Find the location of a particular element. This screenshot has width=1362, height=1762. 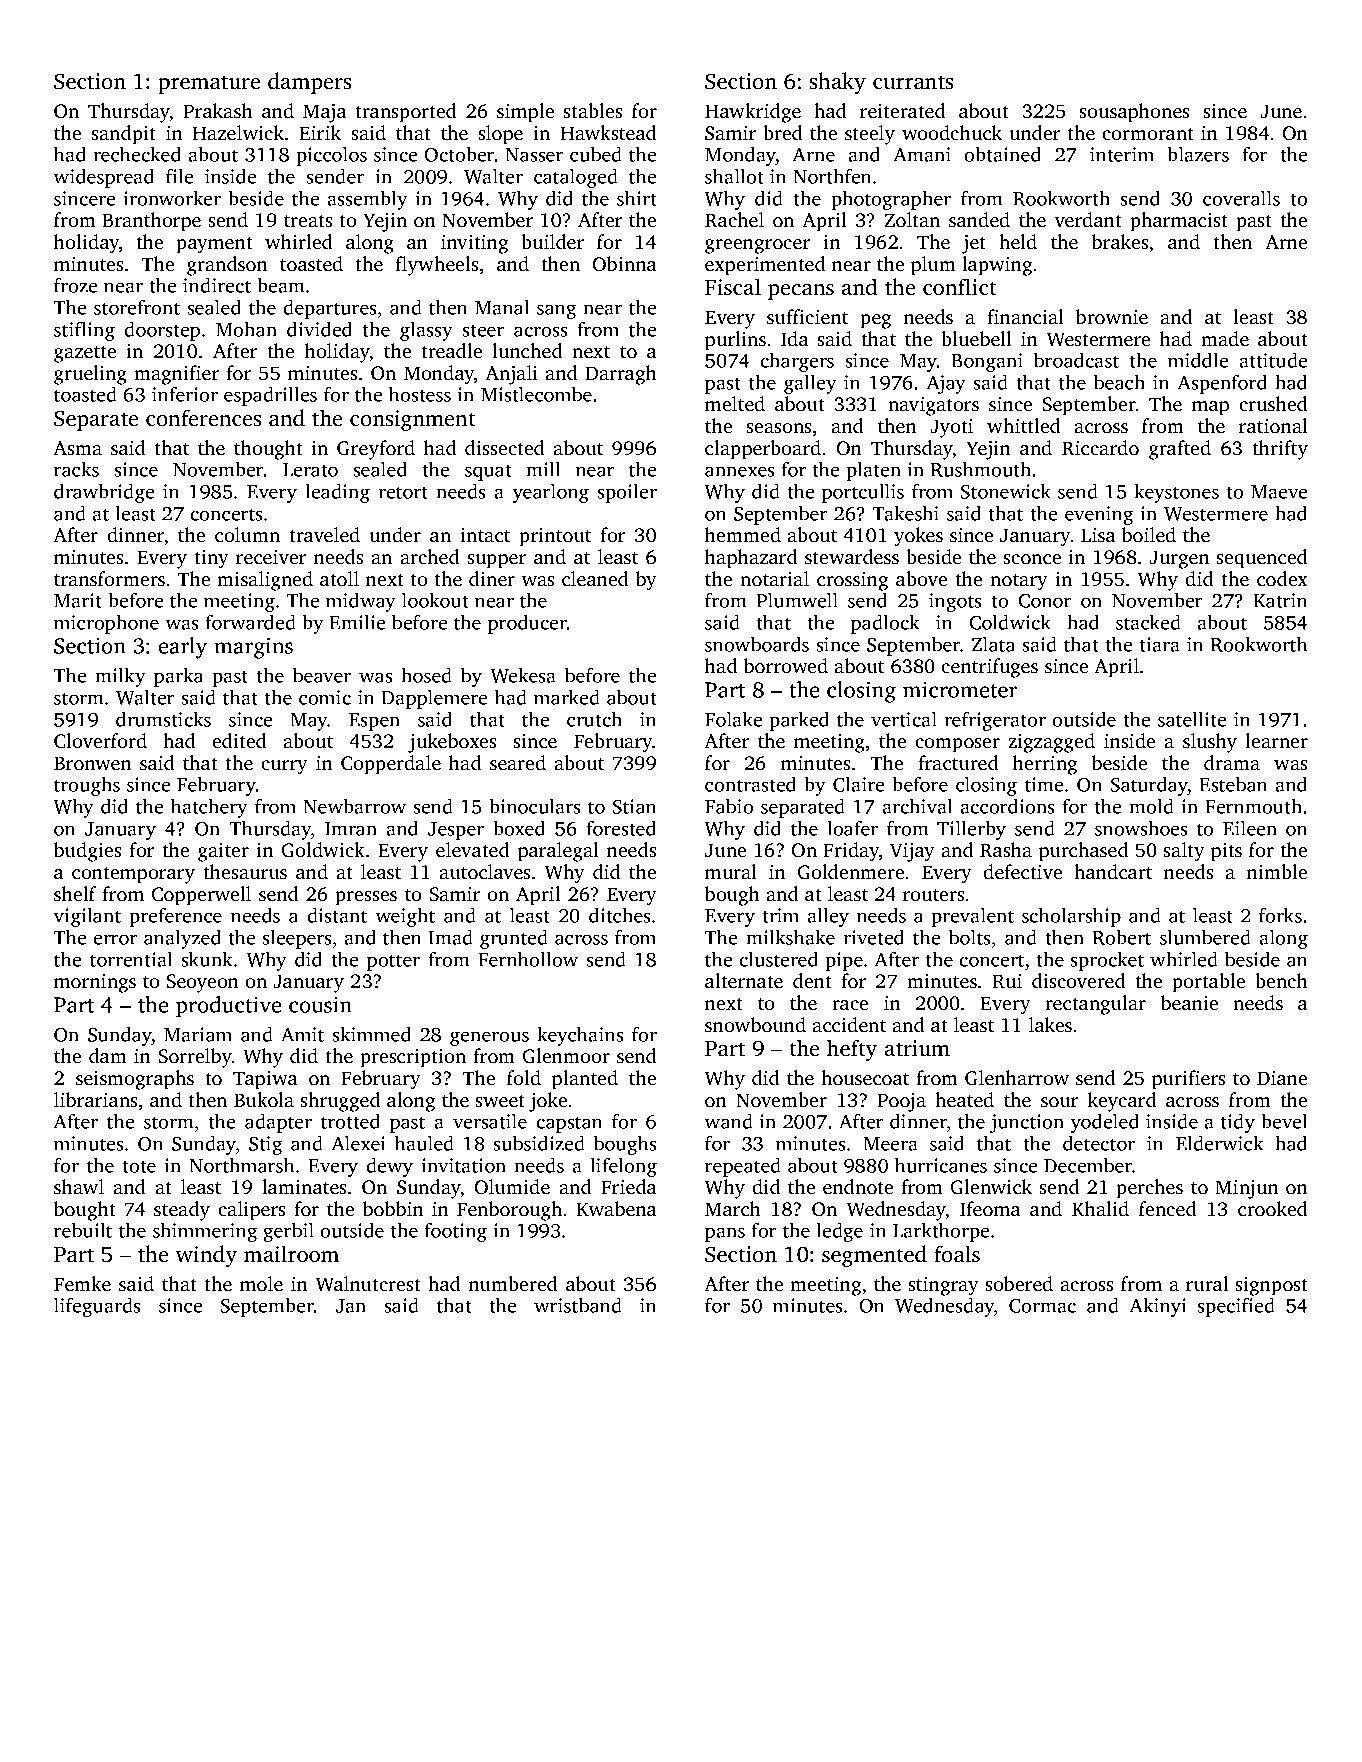

sang is located at coordinates (556, 311).
